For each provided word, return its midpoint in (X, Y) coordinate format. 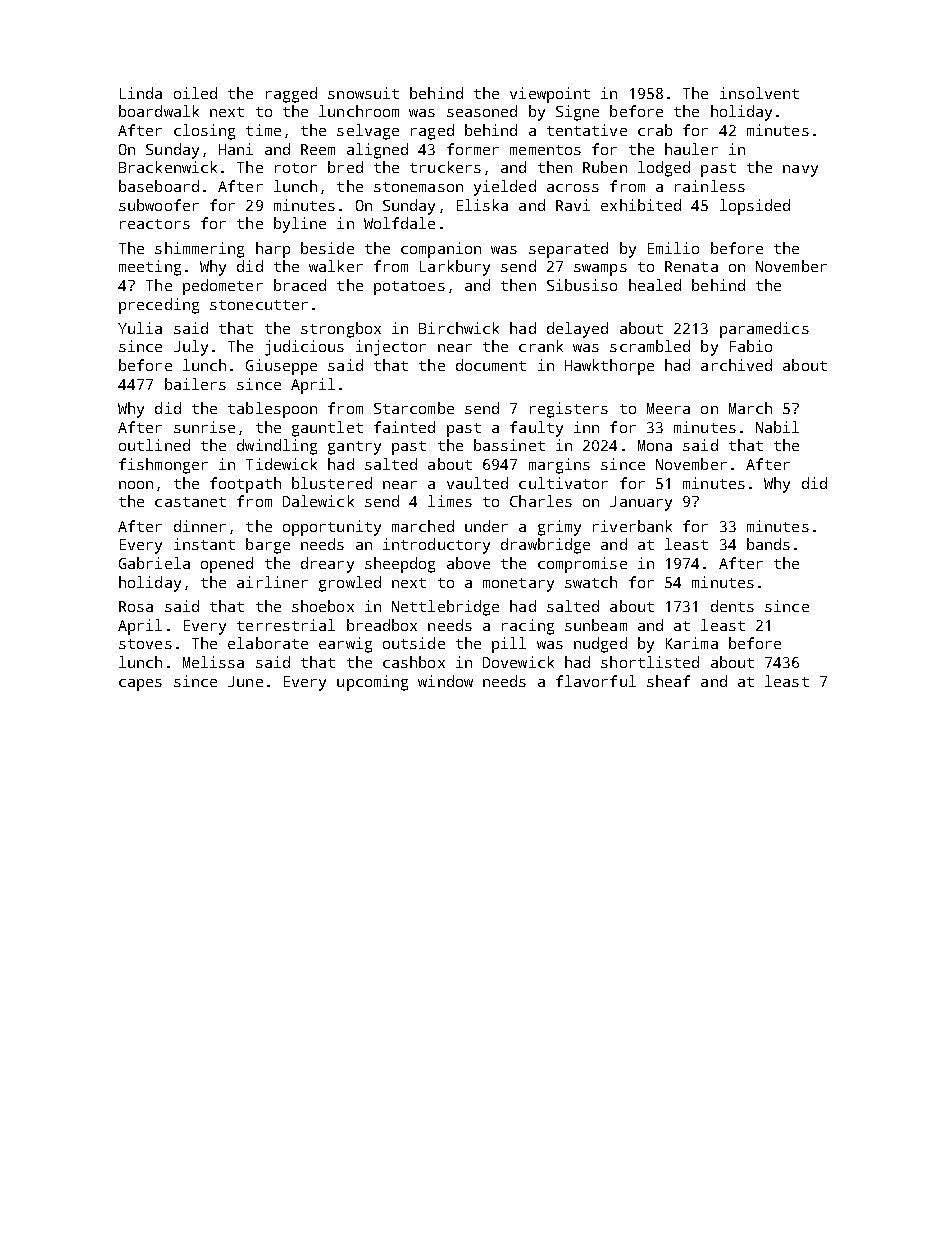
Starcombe (414, 408)
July (191, 348)
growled (350, 584)
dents (732, 606)
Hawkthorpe (609, 367)
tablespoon (272, 410)
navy (800, 171)
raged (432, 132)
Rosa (136, 606)
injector (391, 348)
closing (204, 132)
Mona (655, 445)
